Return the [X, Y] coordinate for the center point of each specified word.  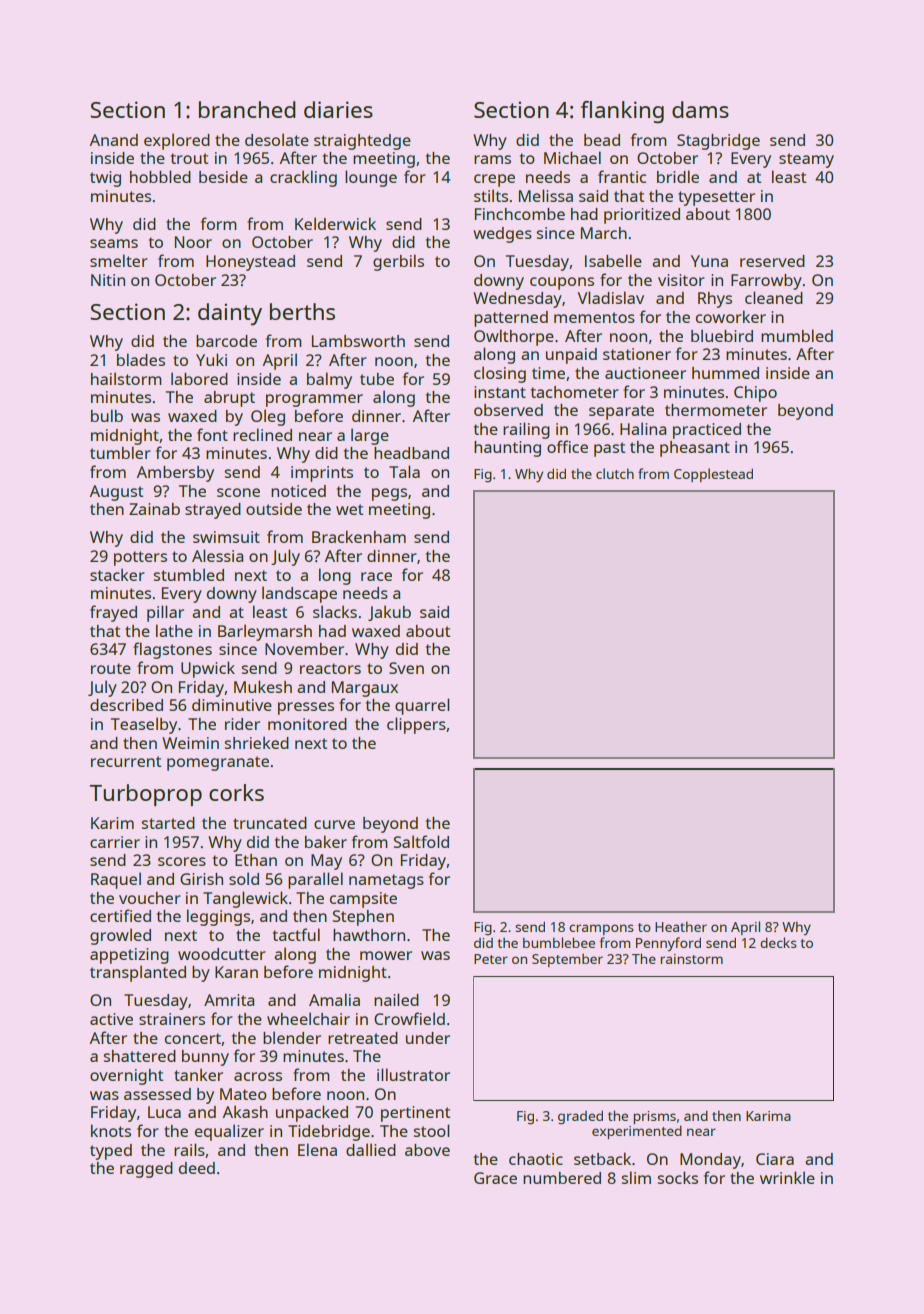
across [258, 1076]
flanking [622, 112]
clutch [615, 473]
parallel [315, 880]
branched [247, 109]
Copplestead [713, 475]
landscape [299, 594]
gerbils [398, 262]
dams [700, 109]
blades [141, 359]
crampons [601, 929]
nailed [396, 999]
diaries [338, 109]
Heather [681, 926]
